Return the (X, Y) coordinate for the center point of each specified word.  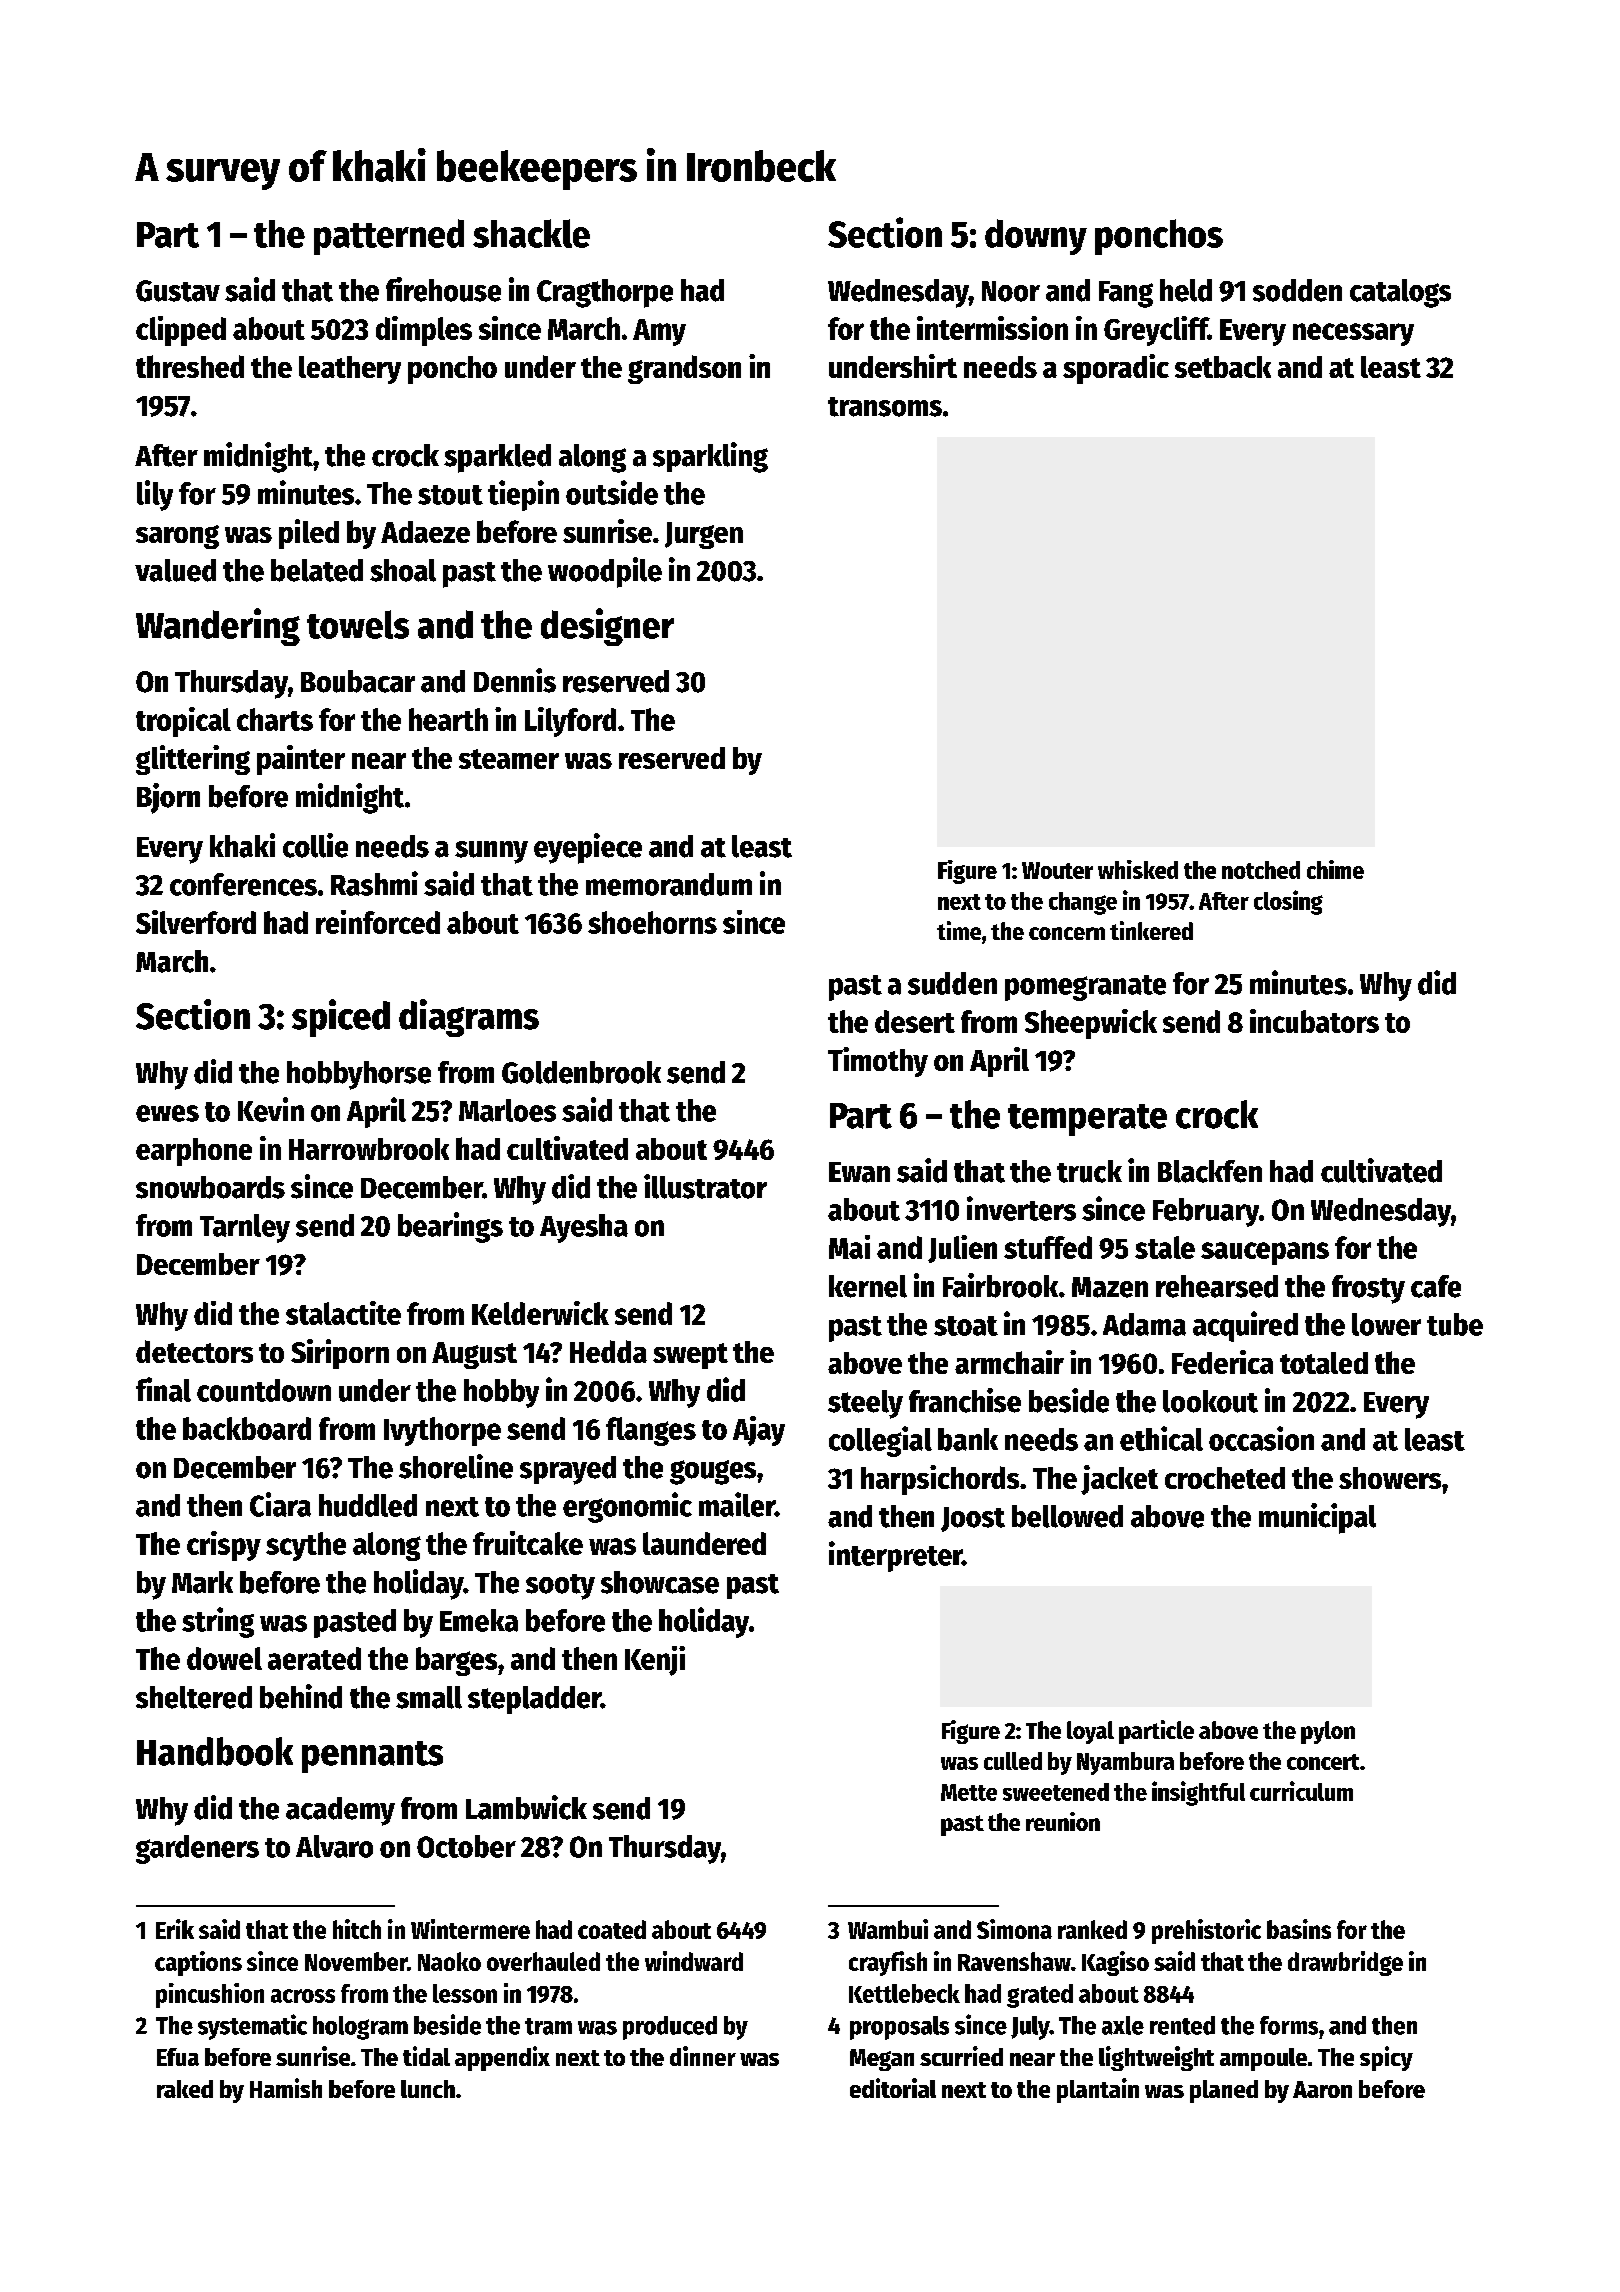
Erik (175, 1929)
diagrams (469, 1018)
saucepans (1265, 1253)
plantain (1098, 2090)
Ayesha (584, 1228)
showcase (660, 1582)
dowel (224, 1658)
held (1186, 290)
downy (1036, 237)
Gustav (178, 291)
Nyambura (1125, 1763)
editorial (893, 2088)
